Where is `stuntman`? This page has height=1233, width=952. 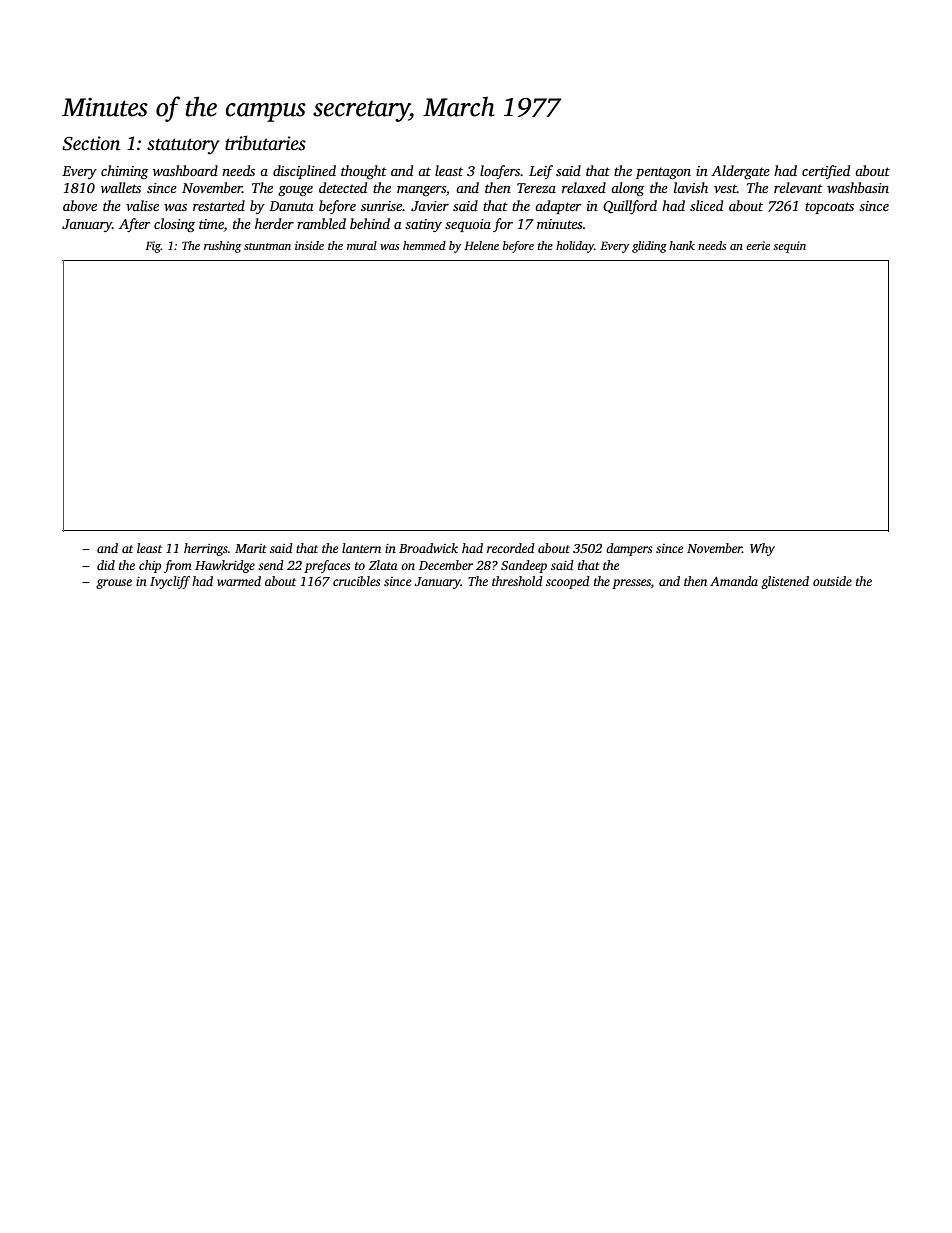
stuntman is located at coordinates (267, 246).
